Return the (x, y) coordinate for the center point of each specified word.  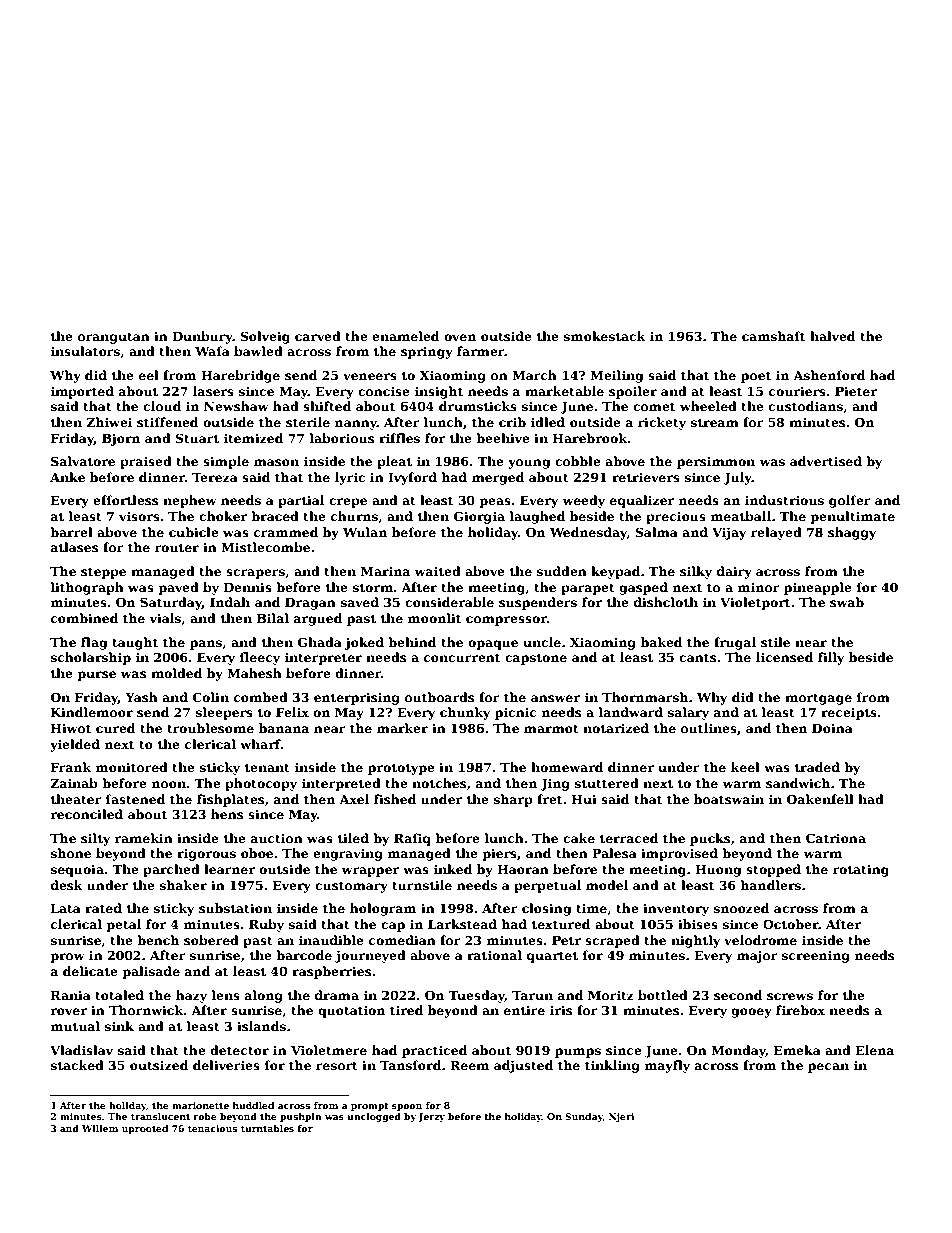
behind (412, 642)
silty (96, 839)
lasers (213, 391)
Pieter (856, 391)
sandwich (798, 783)
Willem (100, 1128)
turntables (267, 1128)
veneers (370, 376)
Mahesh (254, 673)
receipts (849, 714)
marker (402, 728)
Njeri (621, 1117)
